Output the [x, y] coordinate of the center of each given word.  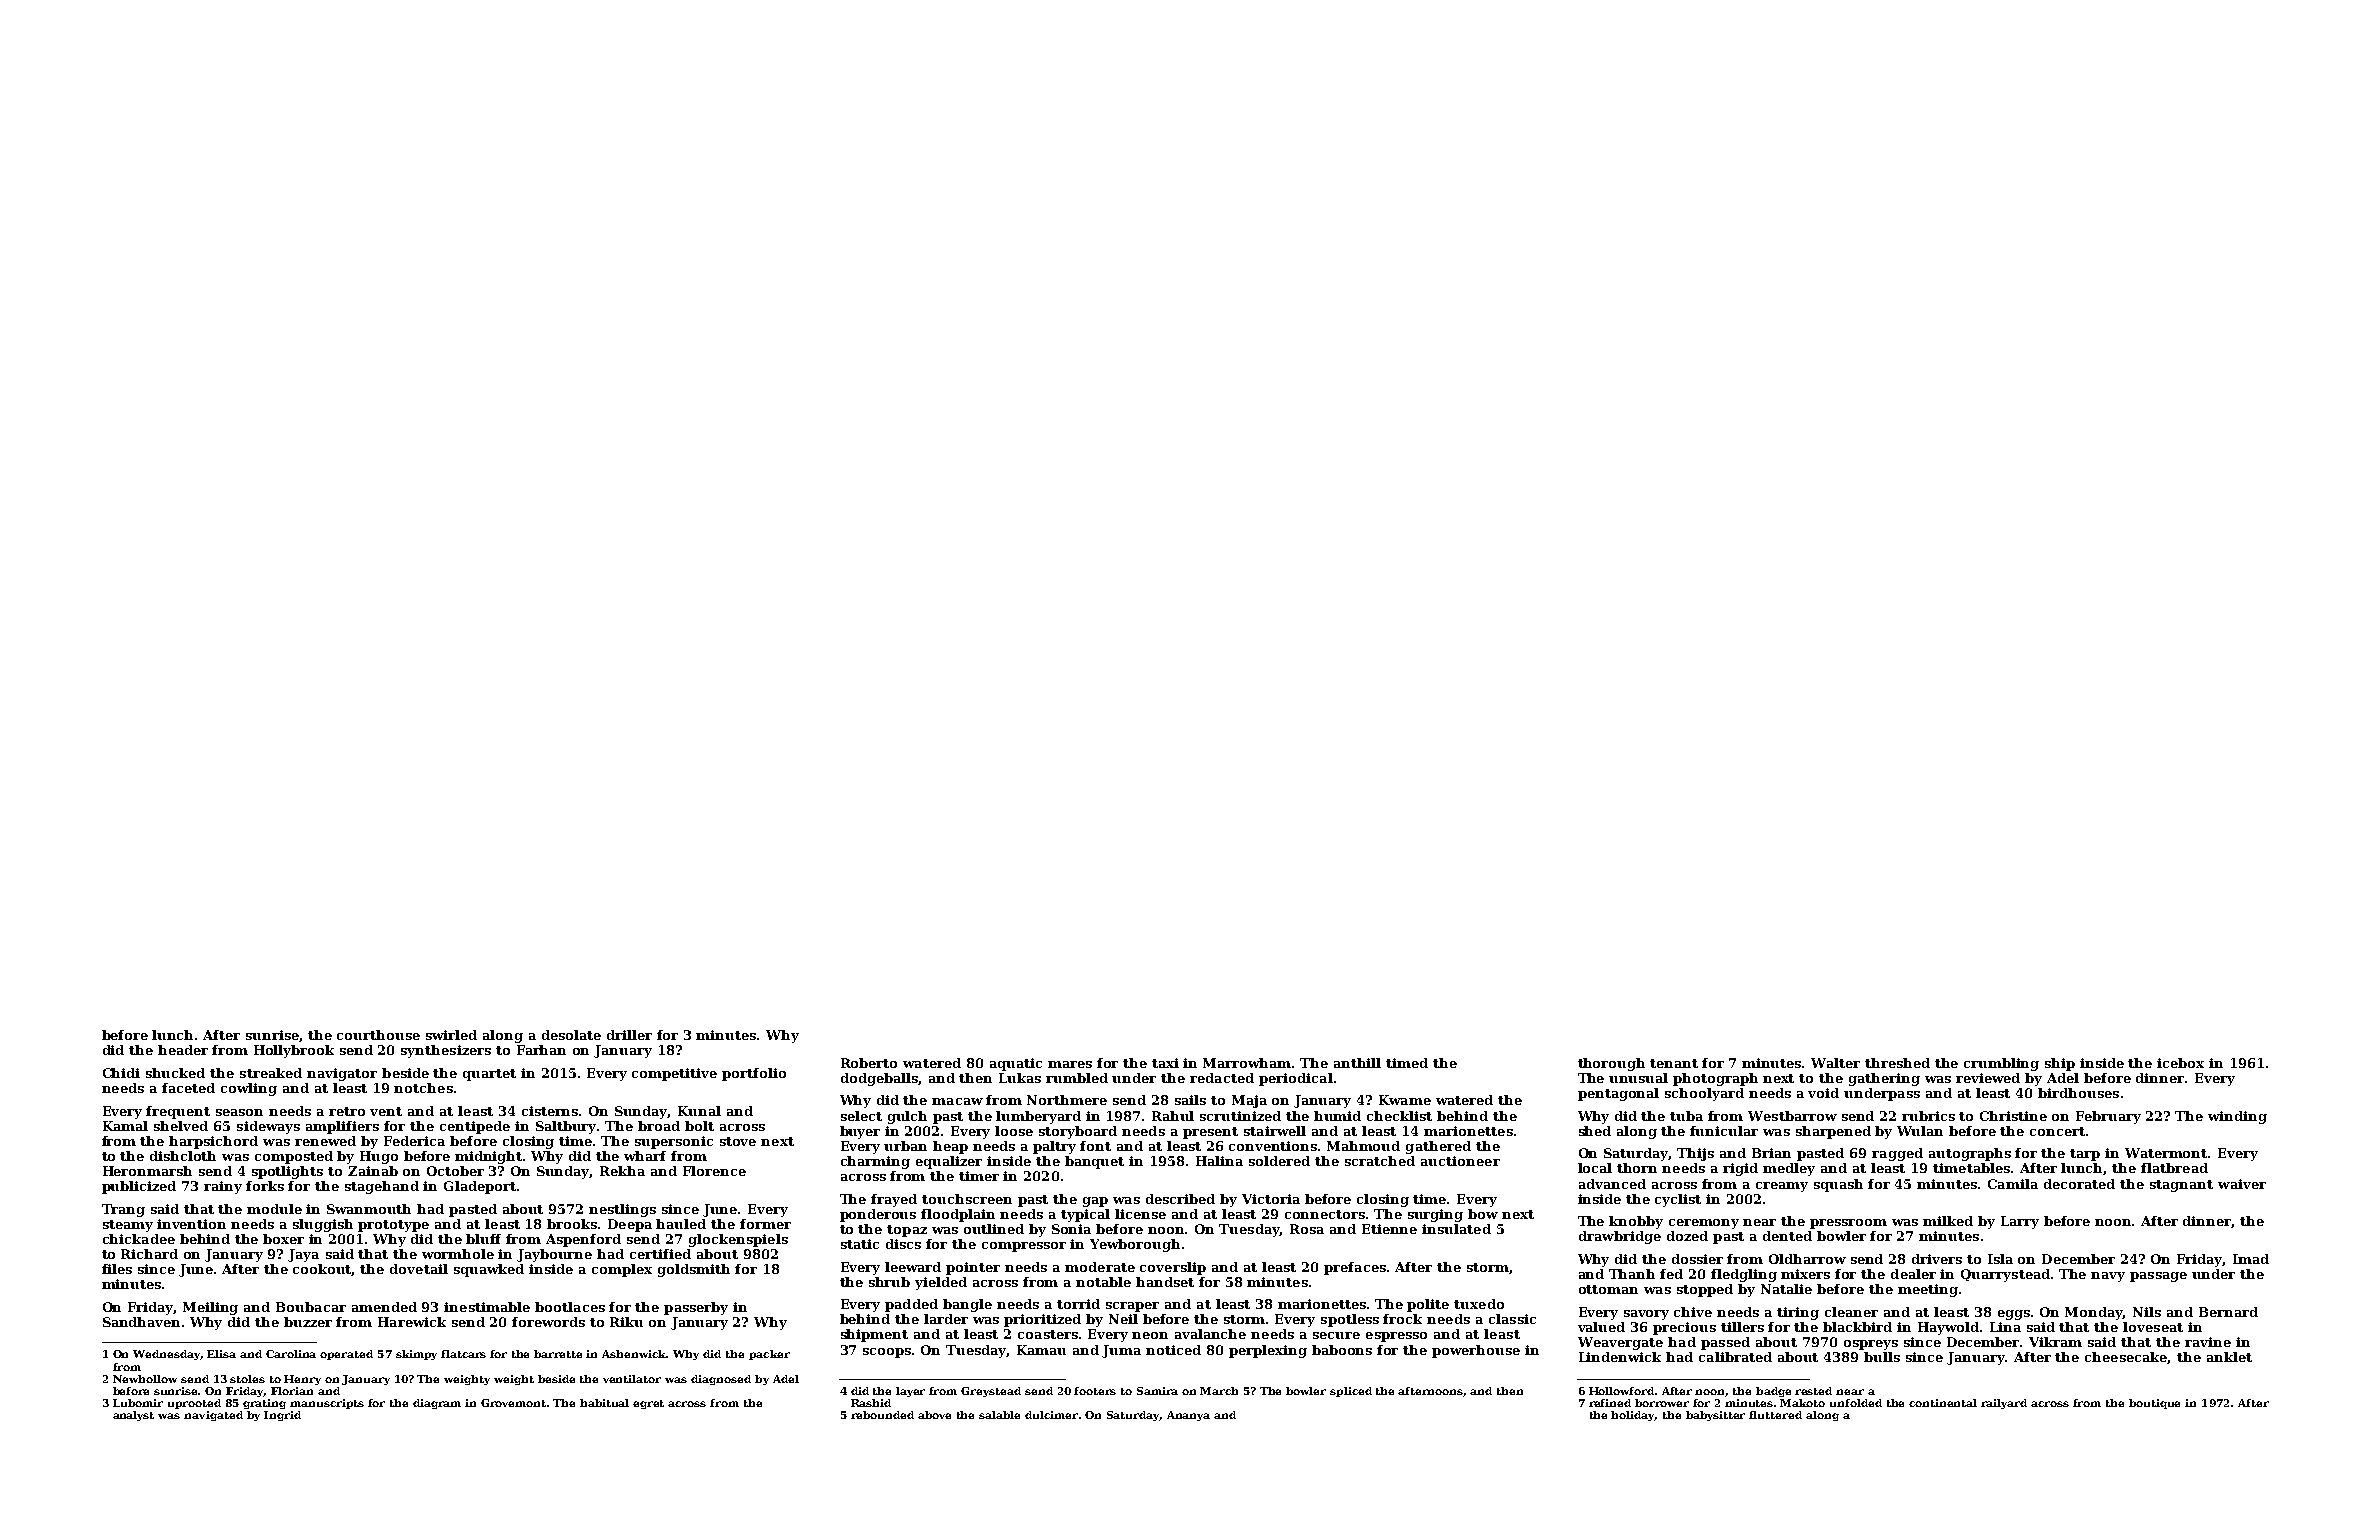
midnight [489, 1157]
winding [2237, 1117]
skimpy [416, 1355]
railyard [2004, 1404]
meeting [1928, 1290]
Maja [1249, 1101]
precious [1684, 1328]
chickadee [139, 1239]
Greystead [991, 1392]
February [2108, 1117]
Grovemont [514, 1403]
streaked [271, 1073]
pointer [973, 1268]
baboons [1342, 1350]
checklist [1399, 1116]
